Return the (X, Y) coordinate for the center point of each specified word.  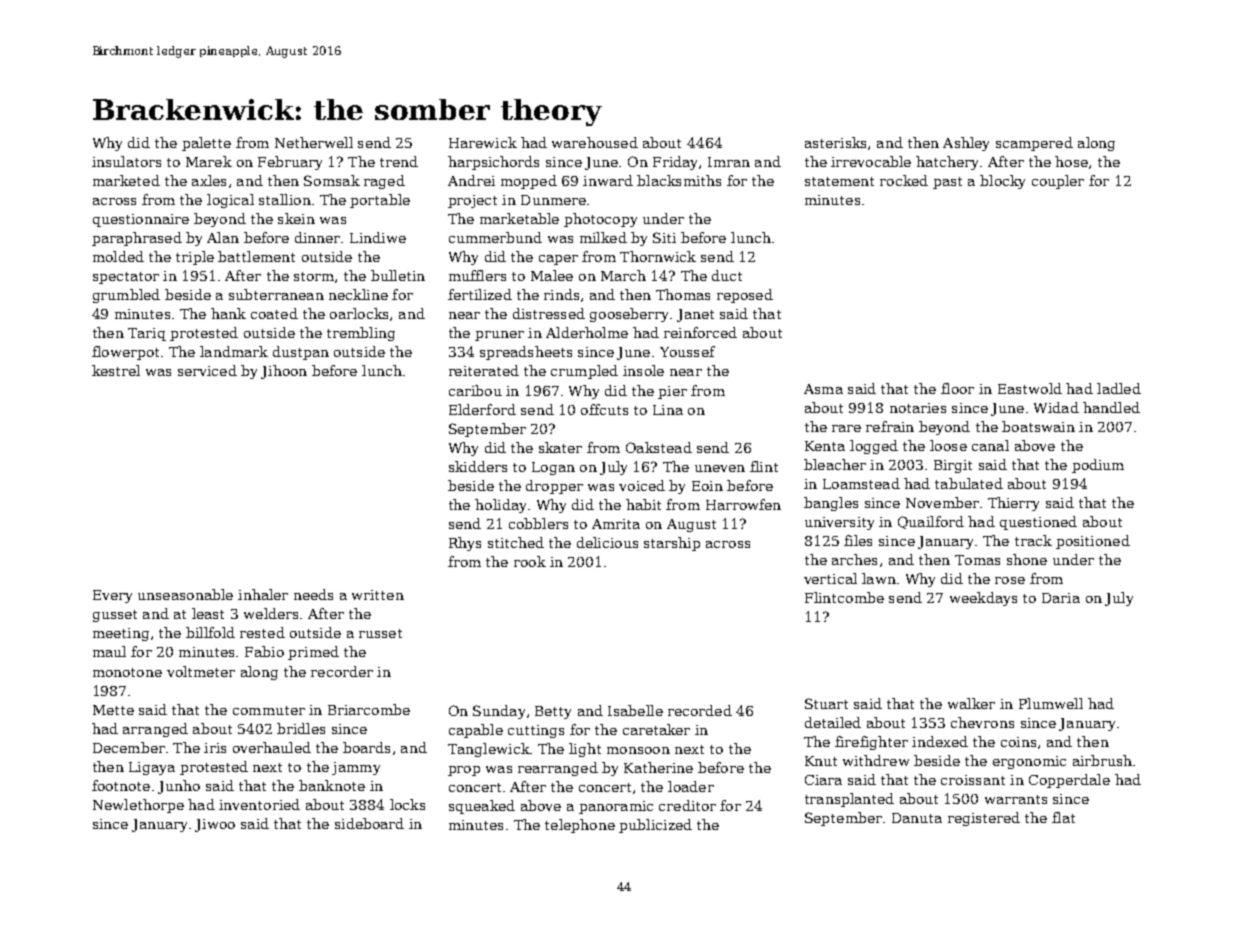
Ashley (966, 144)
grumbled (126, 296)
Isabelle (635, 710)
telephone (580, 826)
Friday (675, 163)
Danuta (917, 818)
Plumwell (1051, 703)
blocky (1002, 182)
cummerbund (495, 237)
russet (380, 633)
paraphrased (137, 239)
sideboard (369, 823)
